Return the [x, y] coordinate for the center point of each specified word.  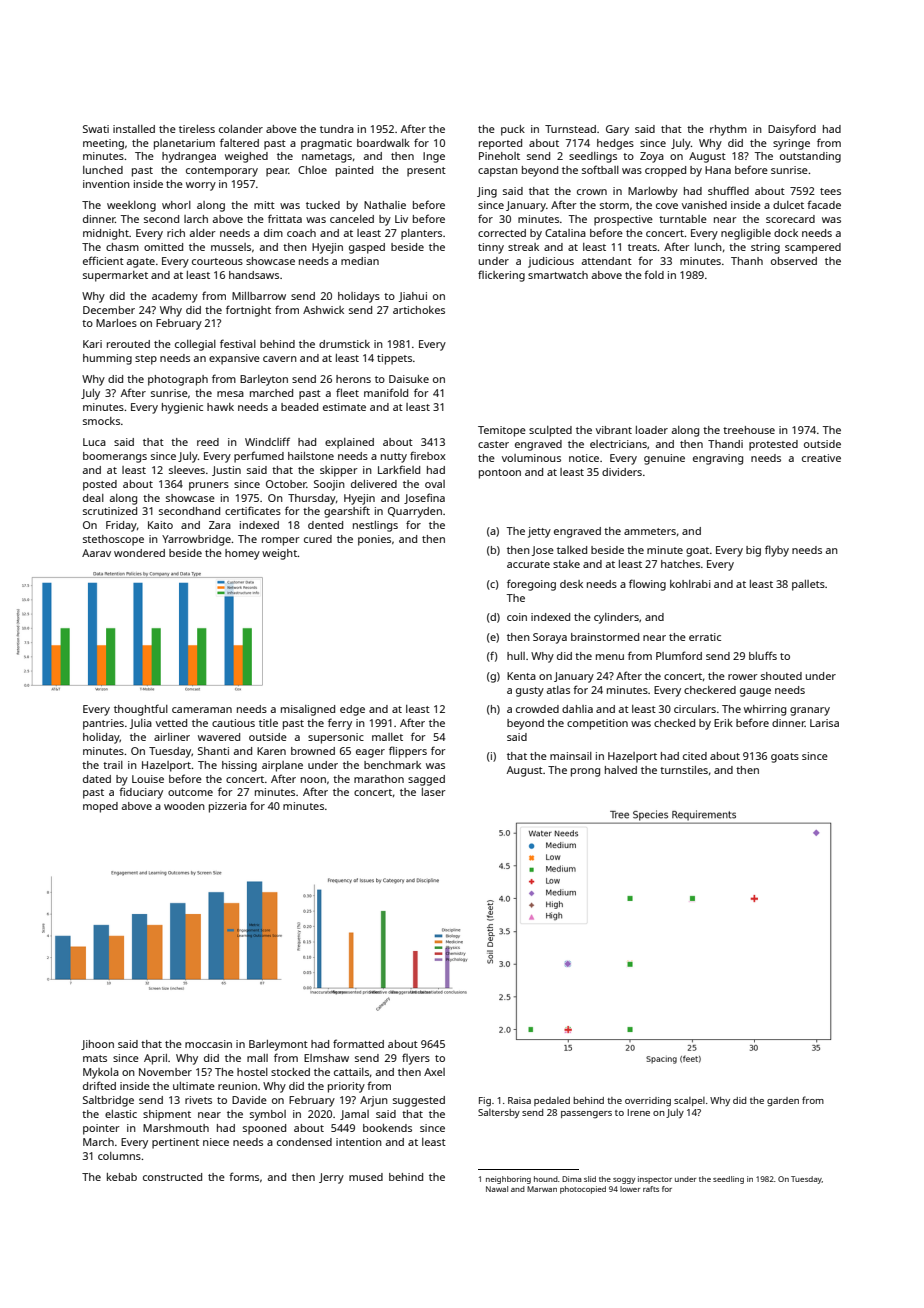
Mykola [101, 1073]
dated [97, 779]
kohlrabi [690, 584]
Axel [434, 1072]
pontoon [500, 474]
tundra [337, 129]
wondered [139, 553]
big [753, 551]
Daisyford [792, 130]
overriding [648, 1102]
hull [516, 656]
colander [241, 129]
